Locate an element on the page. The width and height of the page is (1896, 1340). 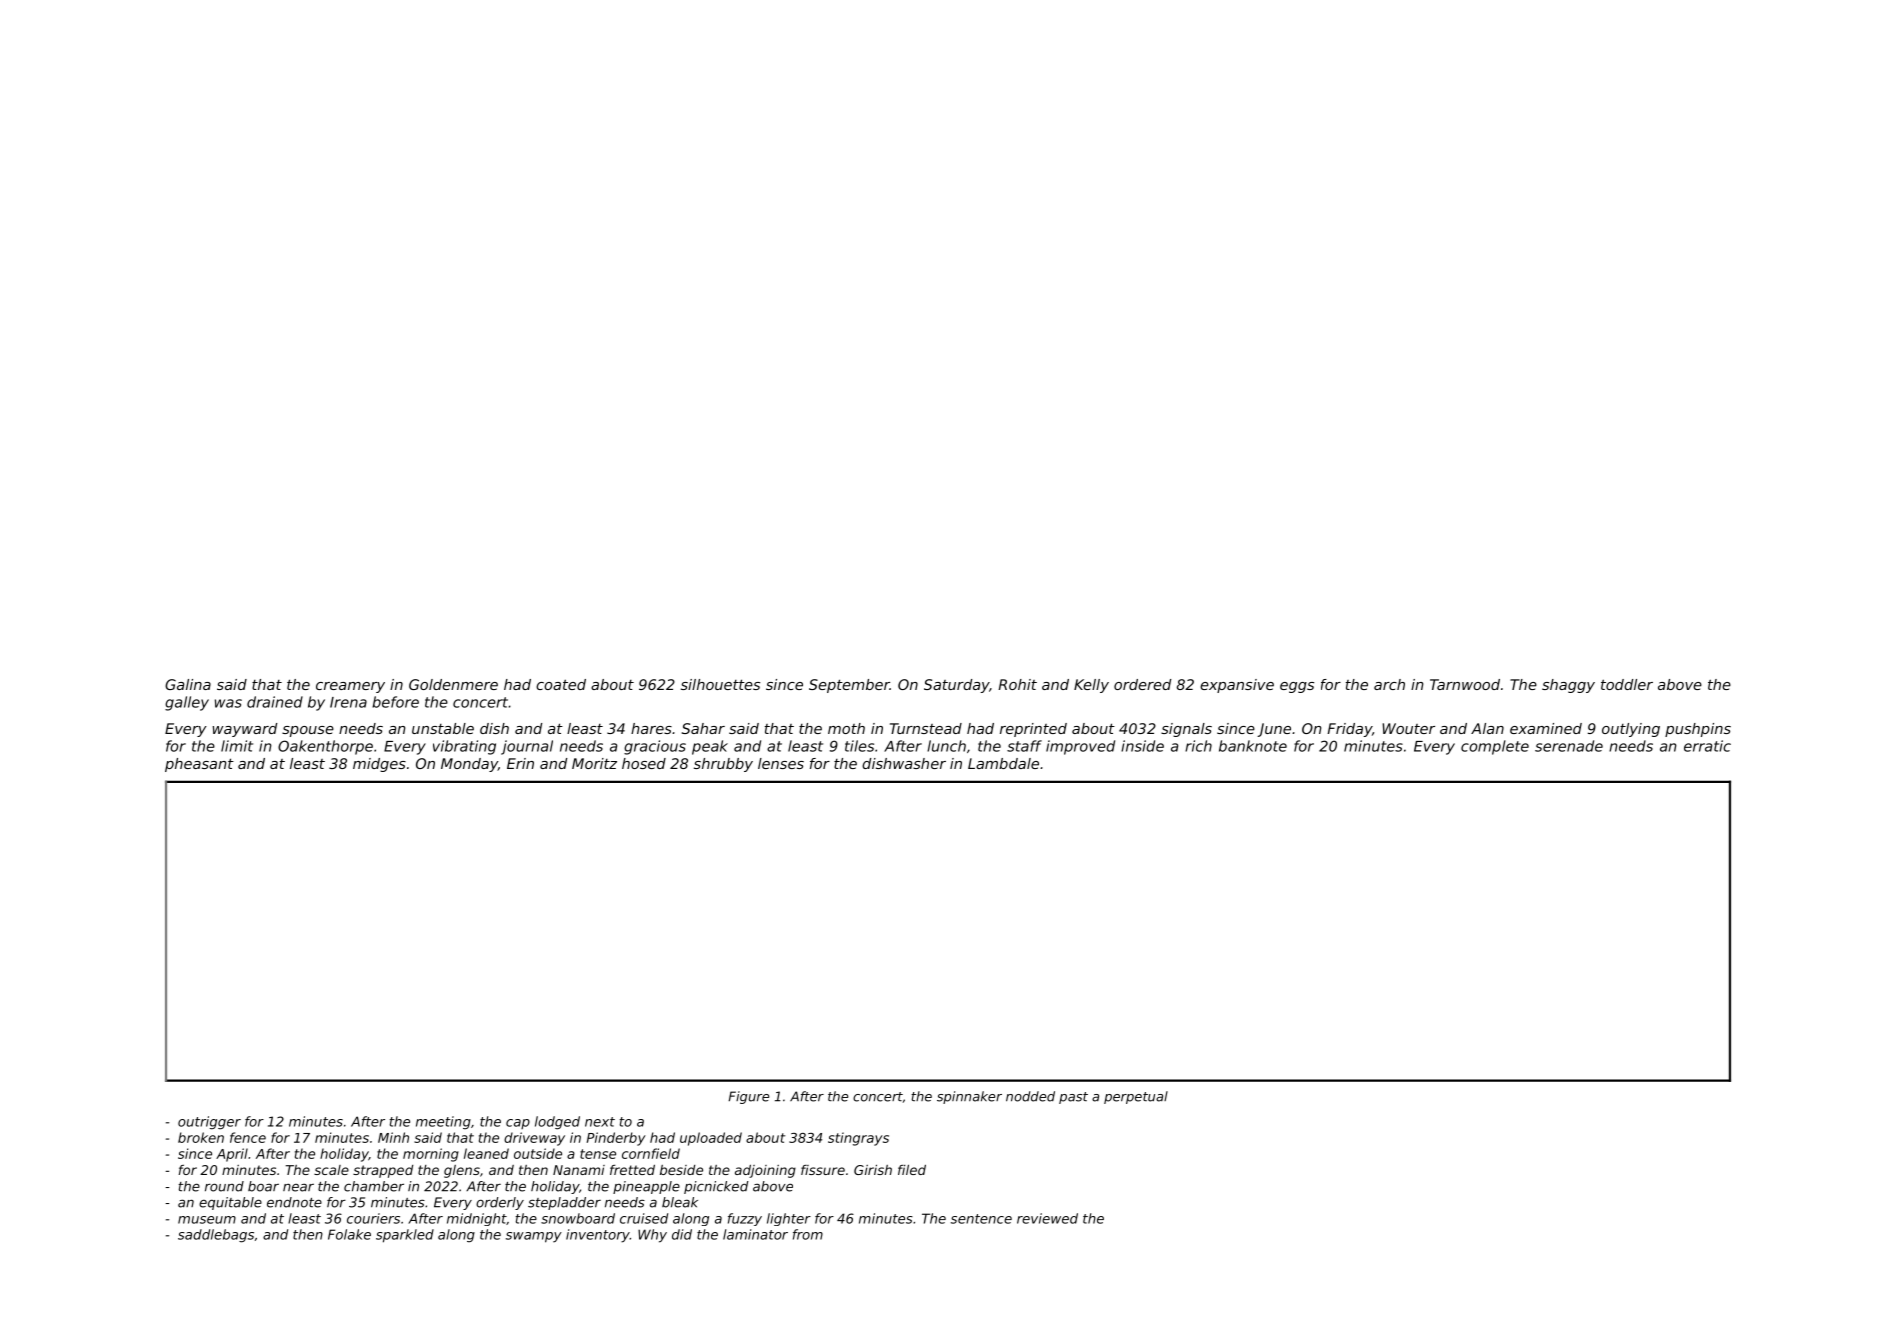
erratic is located at coordinates (1707, 746).
